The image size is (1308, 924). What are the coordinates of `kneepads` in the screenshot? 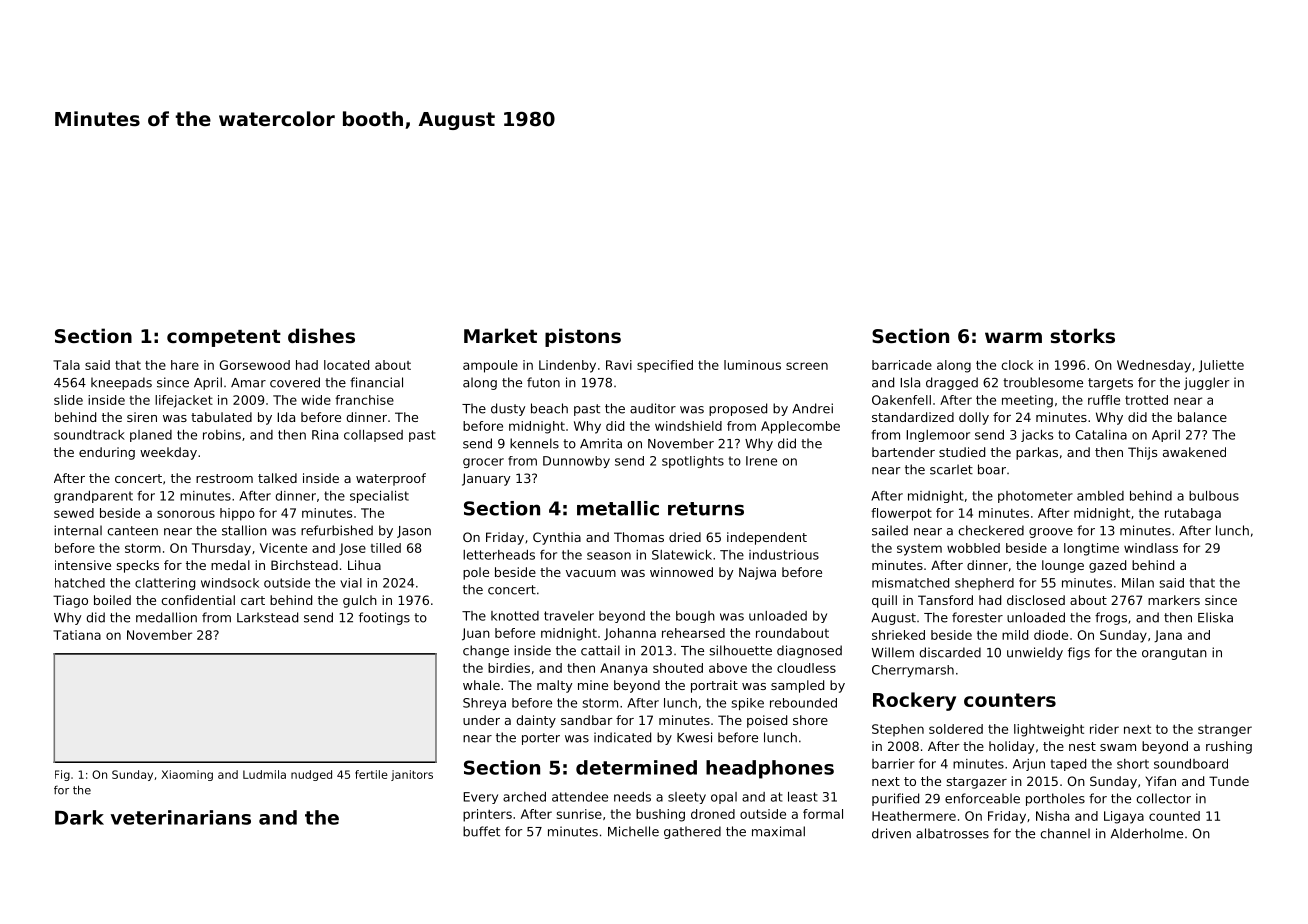 It's located at (121, 383).
